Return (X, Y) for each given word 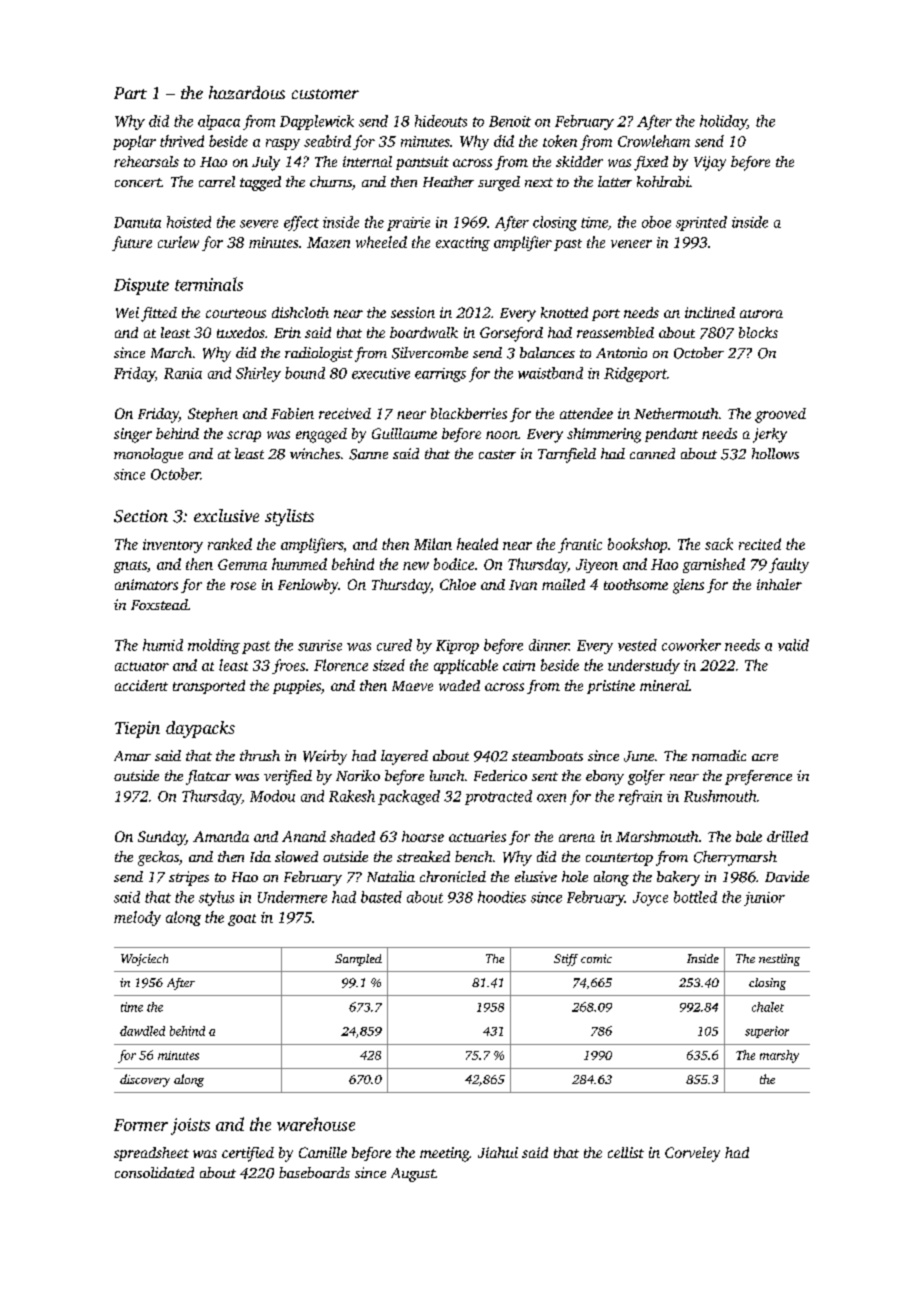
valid (793, 645)
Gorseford (511, 334)
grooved (780, 415)
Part (130, 93)
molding (214, 646)
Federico (500, 775)
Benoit (510, 121)
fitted (159, 314)
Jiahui (498, 1152)
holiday (723, 122)
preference (758, 777)
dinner (549, 645)
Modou (272, 796)
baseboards (314, 1172)
